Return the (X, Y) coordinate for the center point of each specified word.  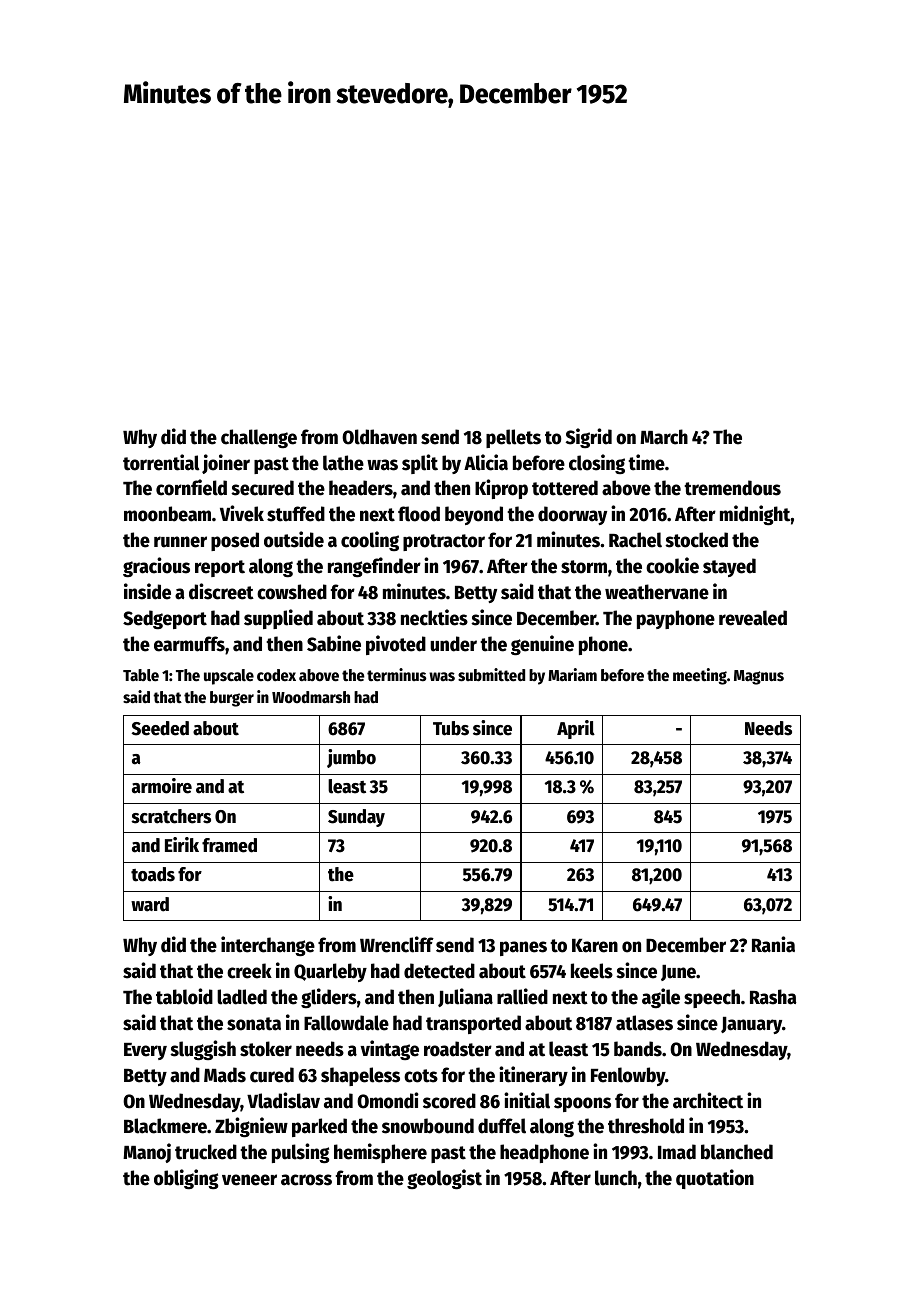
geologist (444, 1179)
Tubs (451, 728)
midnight (755, 515)
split (420, 464)
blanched (737, 1152)
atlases (644, 1023)
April (576, 729)
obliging (186, 1179)
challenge (259, 438)
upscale (229, 677)
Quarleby (330, 972)
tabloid (184, 996)
